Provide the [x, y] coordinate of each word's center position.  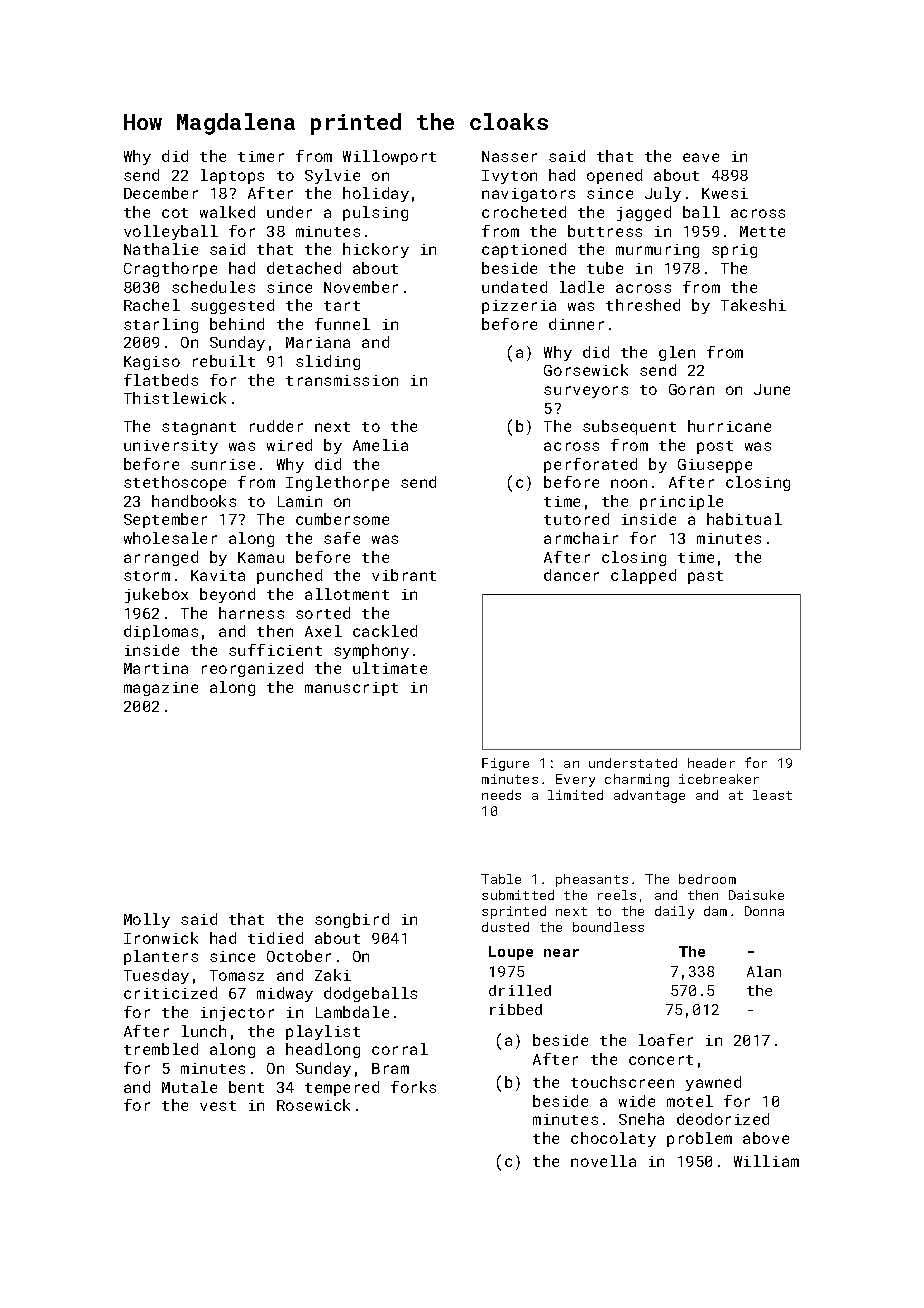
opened [614, 176]
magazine [161, 689]
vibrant [404, 575]
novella [603, 1161]
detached [304, 268]
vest [218, 1106]
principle [681, 502]
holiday [376, 194]
